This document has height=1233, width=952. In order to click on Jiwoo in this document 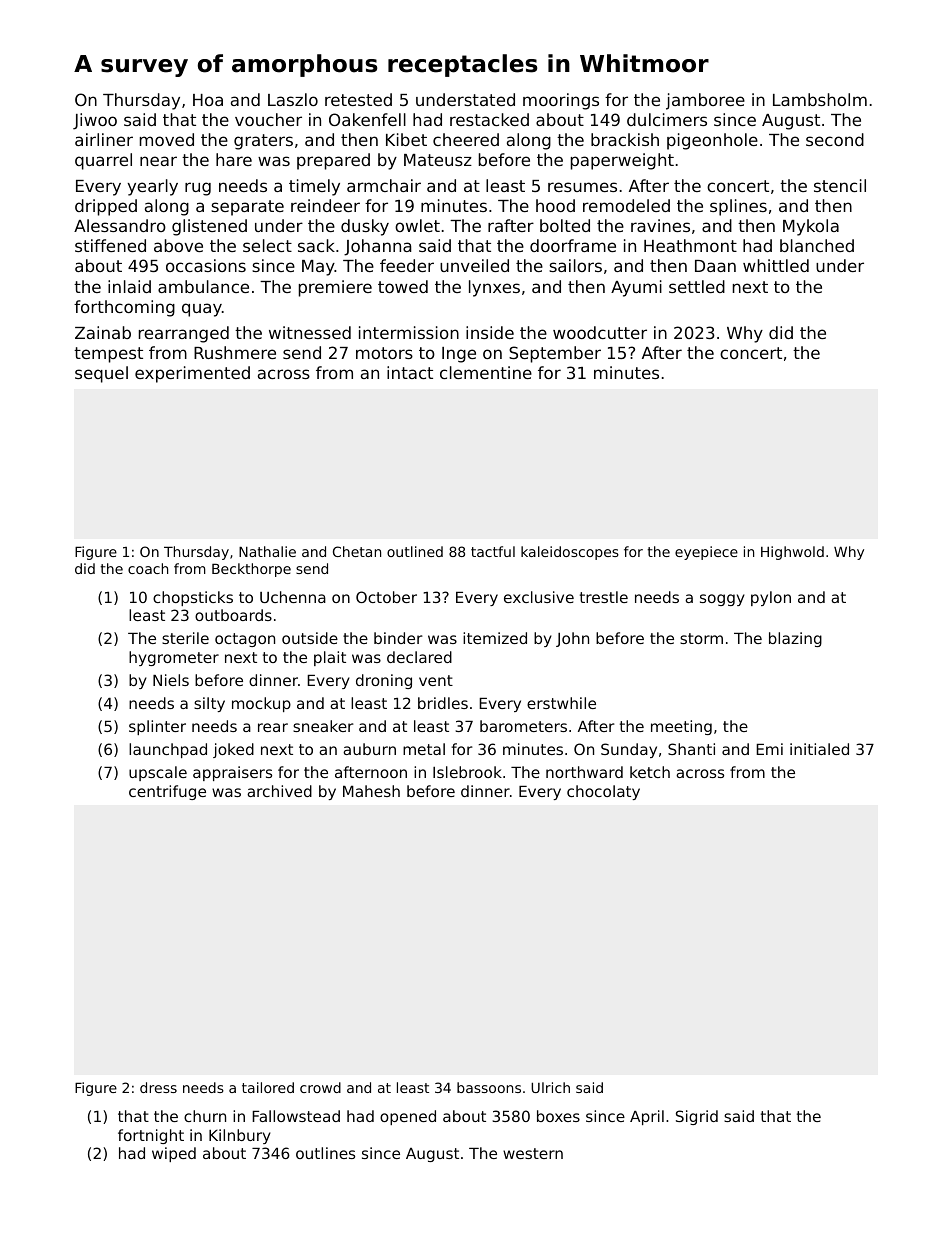, I will do `click(95, 121)`.
